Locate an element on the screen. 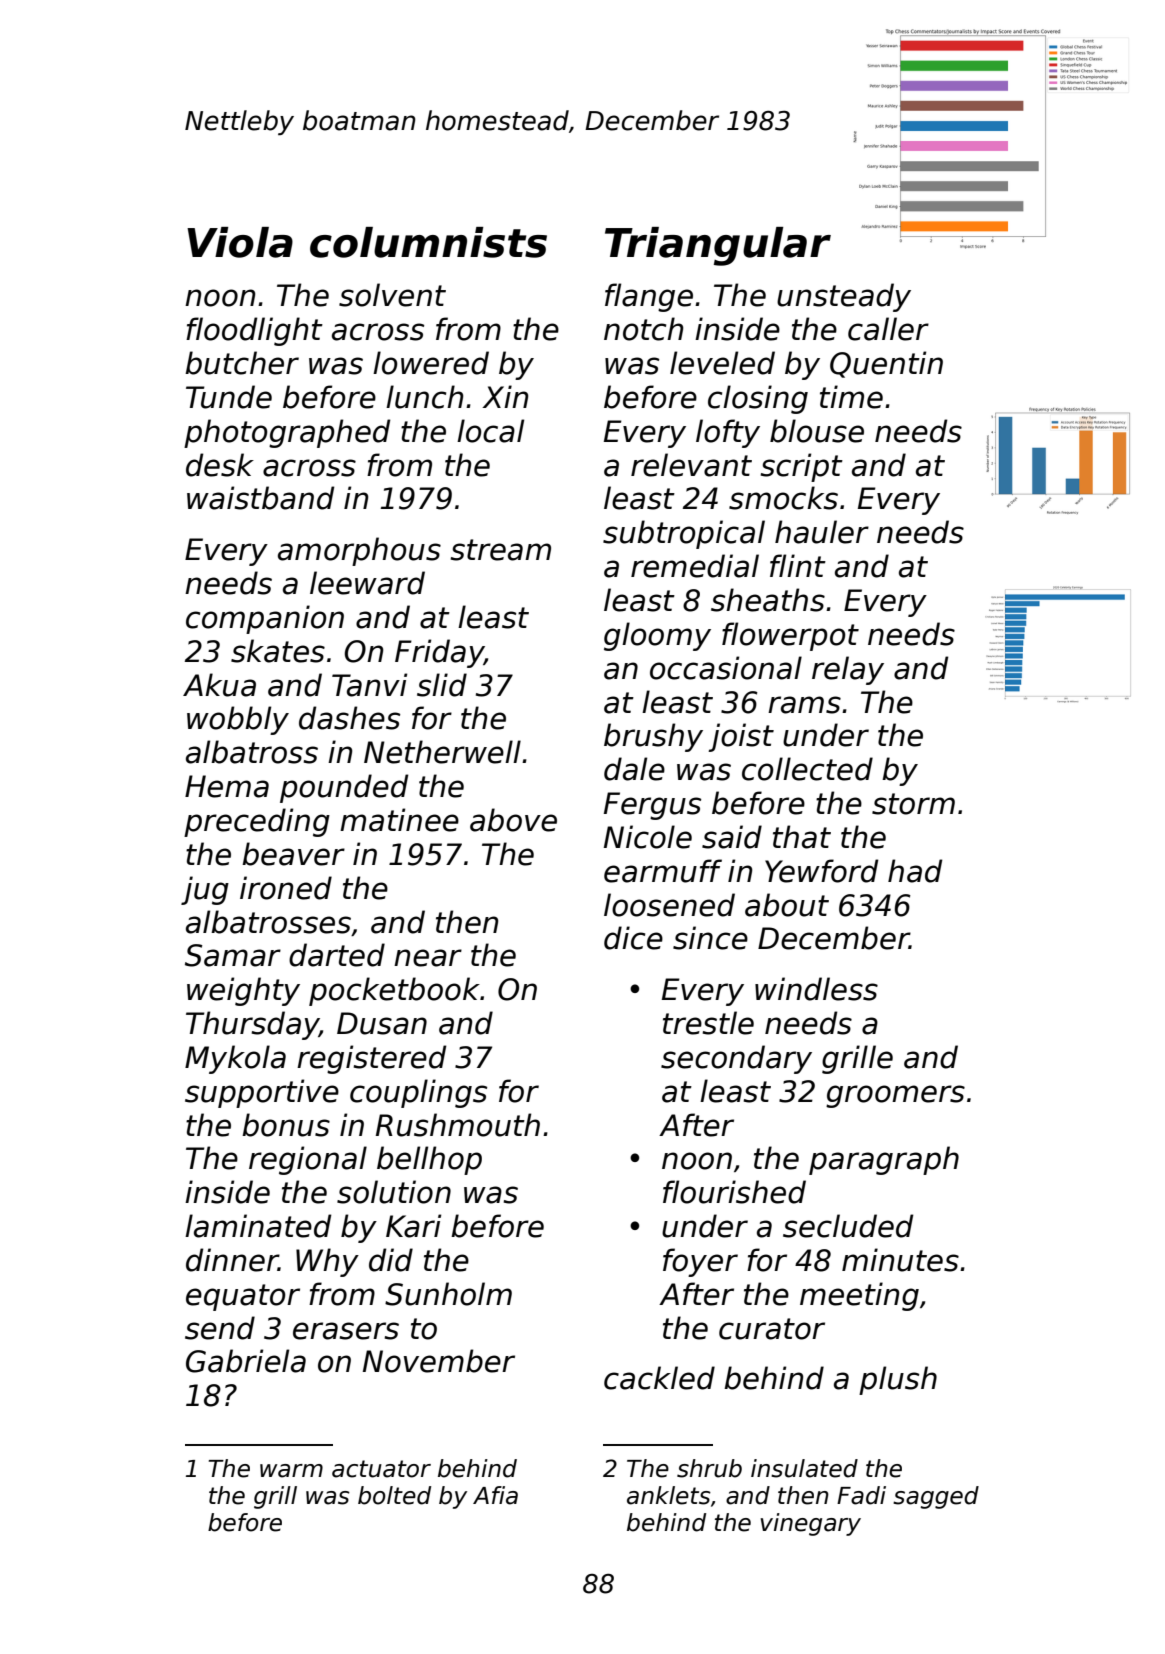  sheaths is located at coordinates (768, 600).
